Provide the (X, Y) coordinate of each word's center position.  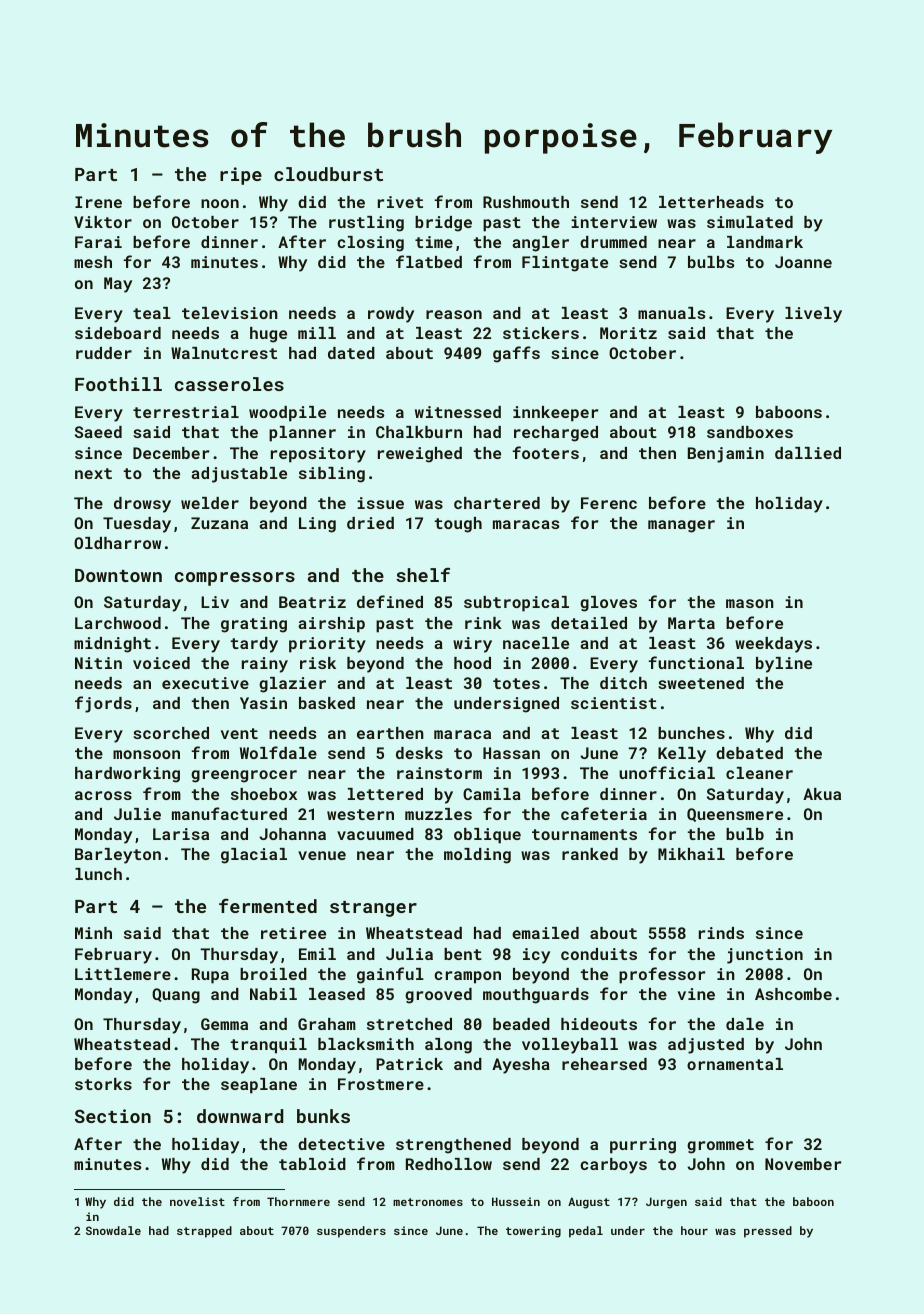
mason (750, 603)
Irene (98, 202)
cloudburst (328, 174)
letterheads (711, 202)
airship (331, 625)
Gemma (224, 1024)
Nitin (98, 663)
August (589, 1203)
